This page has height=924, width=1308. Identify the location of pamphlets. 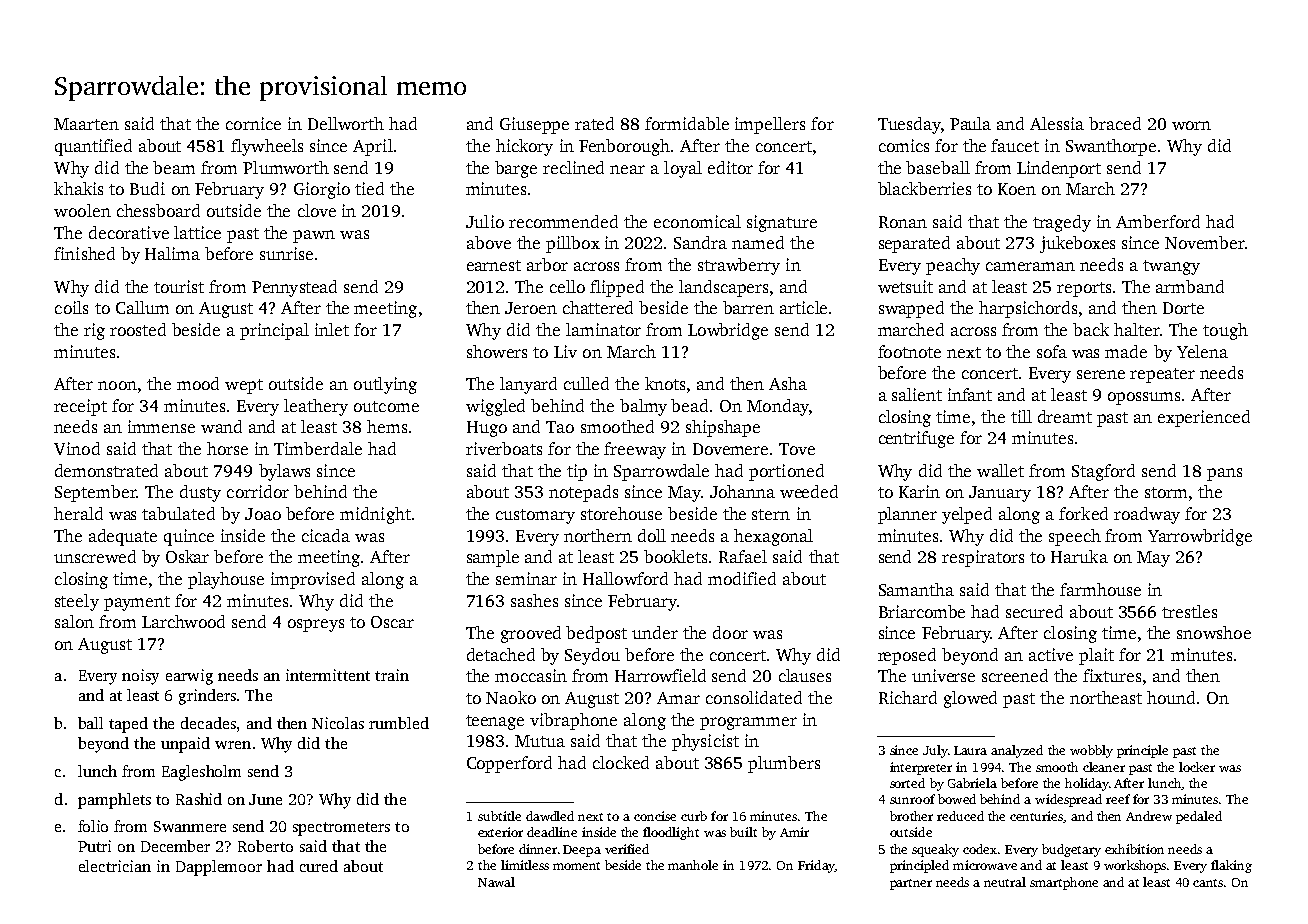
(114, 801).
